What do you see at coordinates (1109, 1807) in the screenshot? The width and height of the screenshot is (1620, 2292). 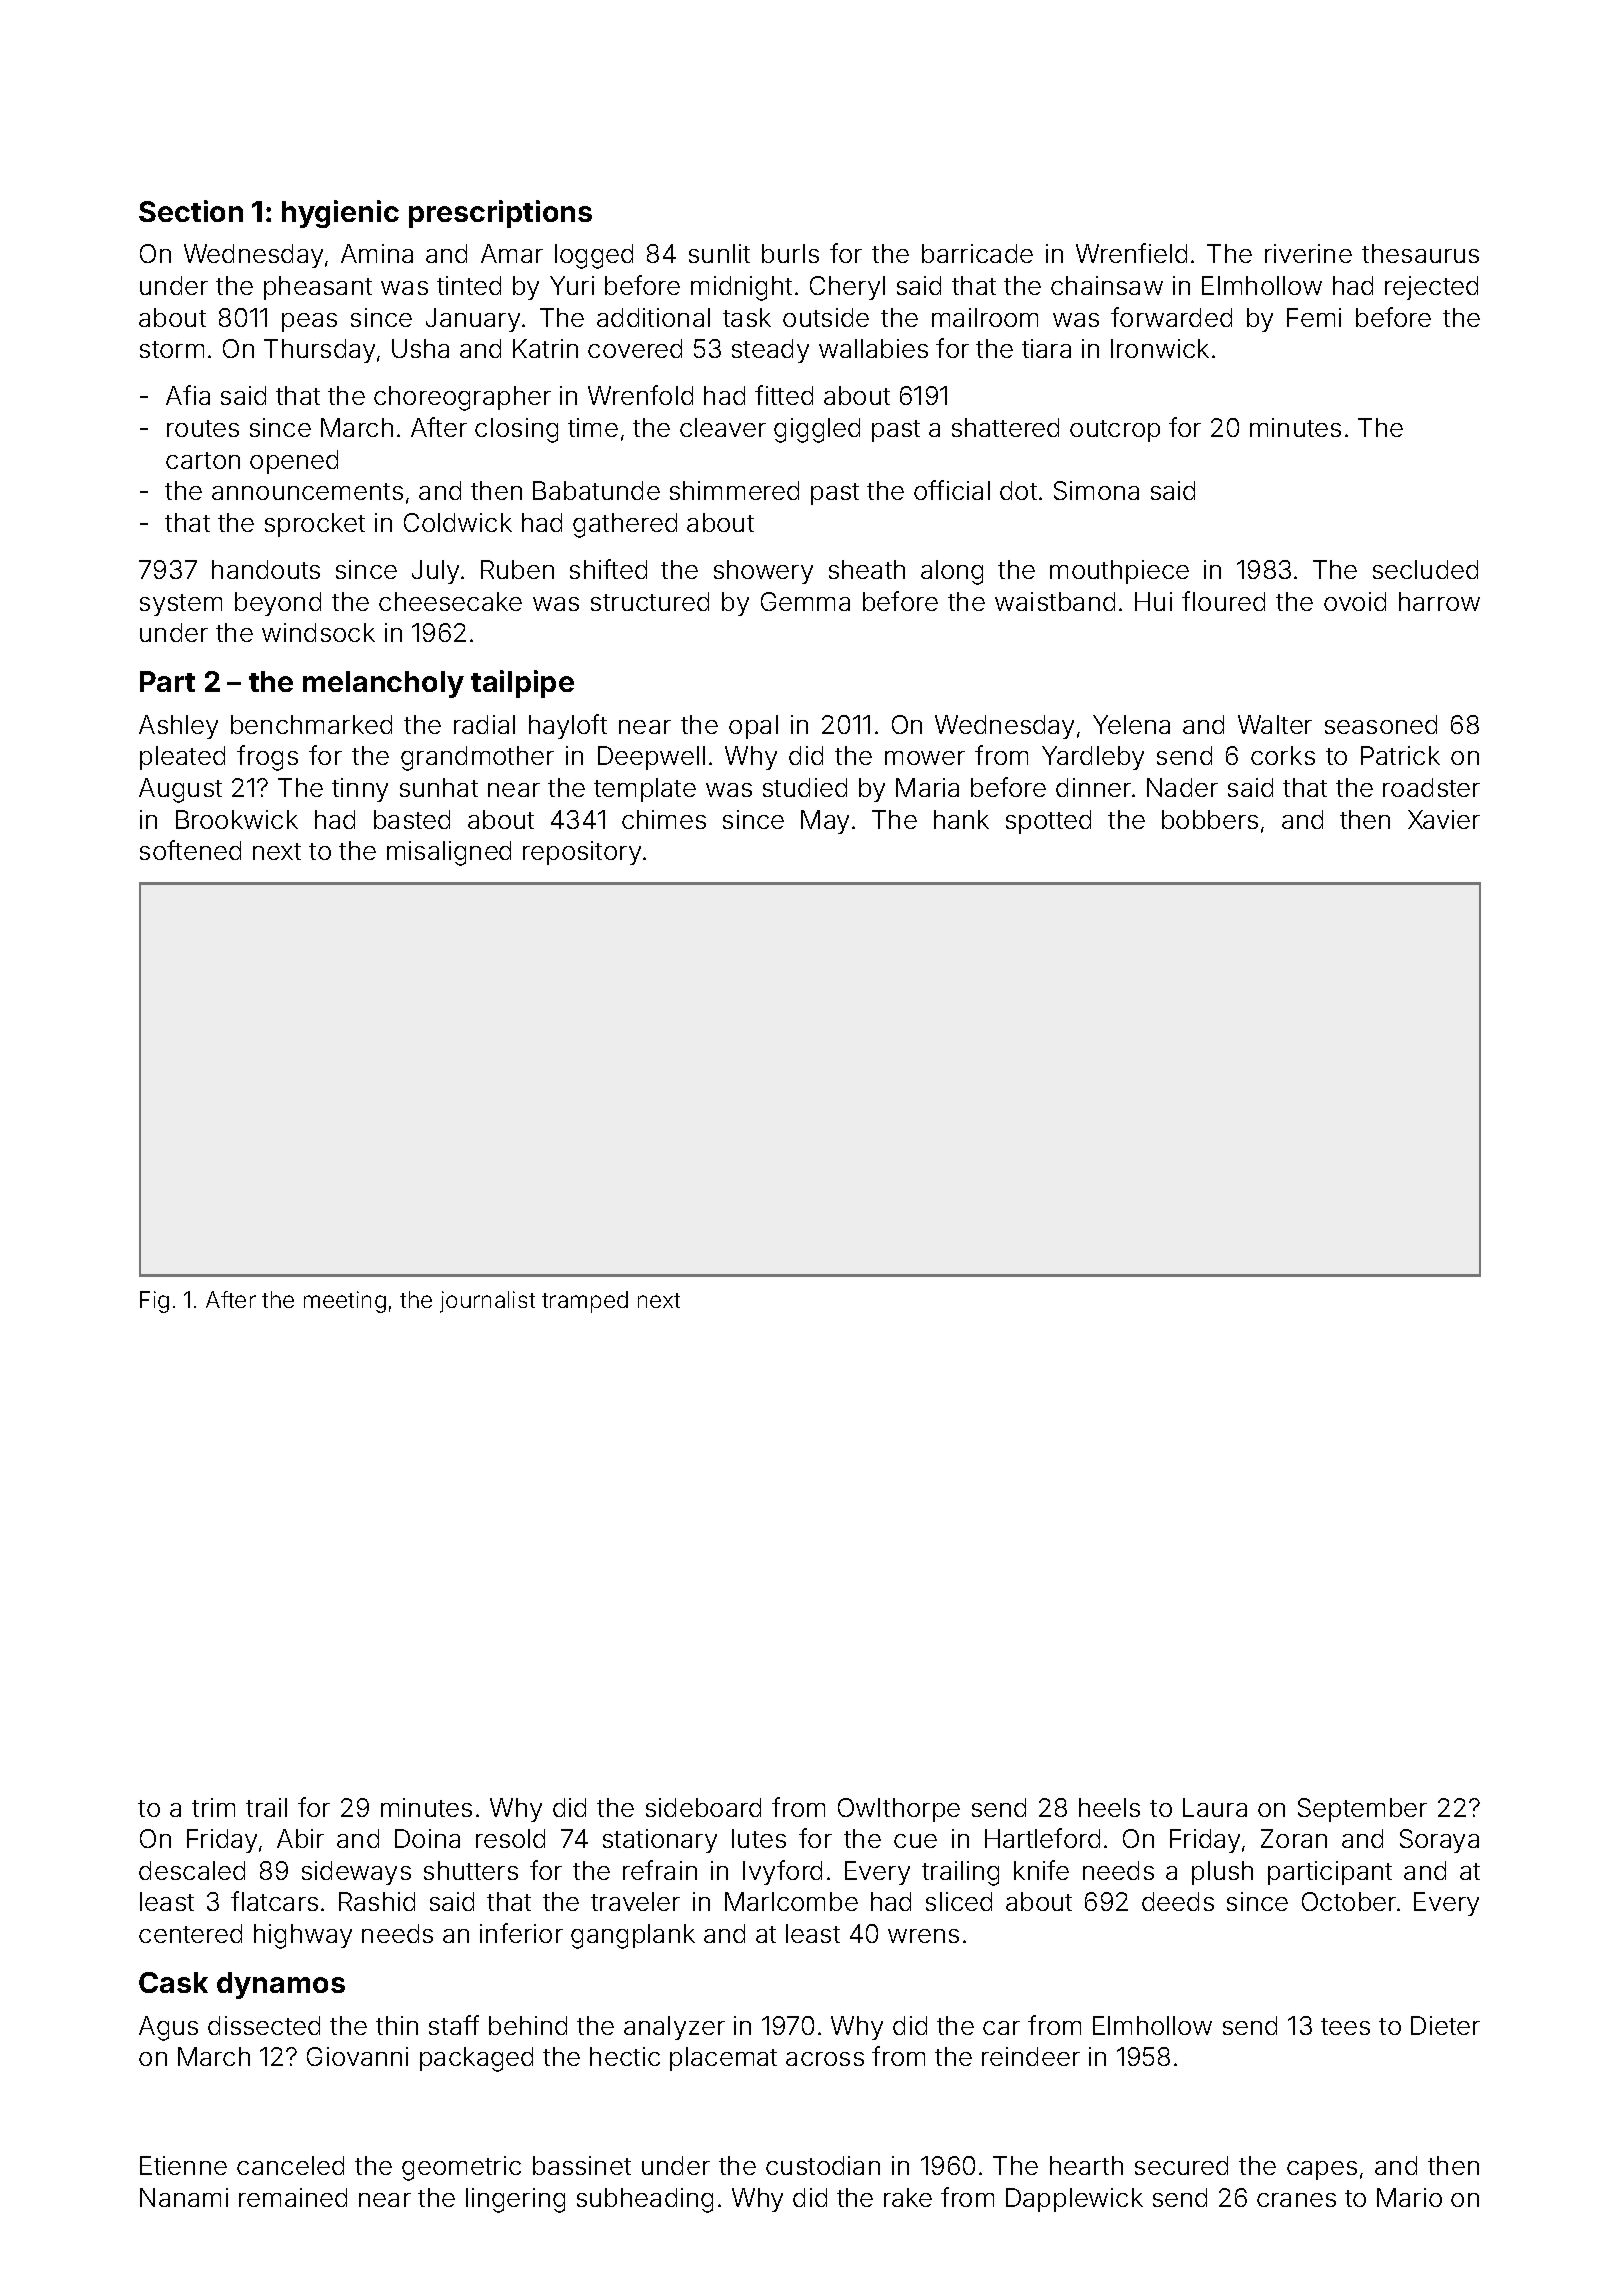 I see `heels` at bounding box center [1109, 1807].
